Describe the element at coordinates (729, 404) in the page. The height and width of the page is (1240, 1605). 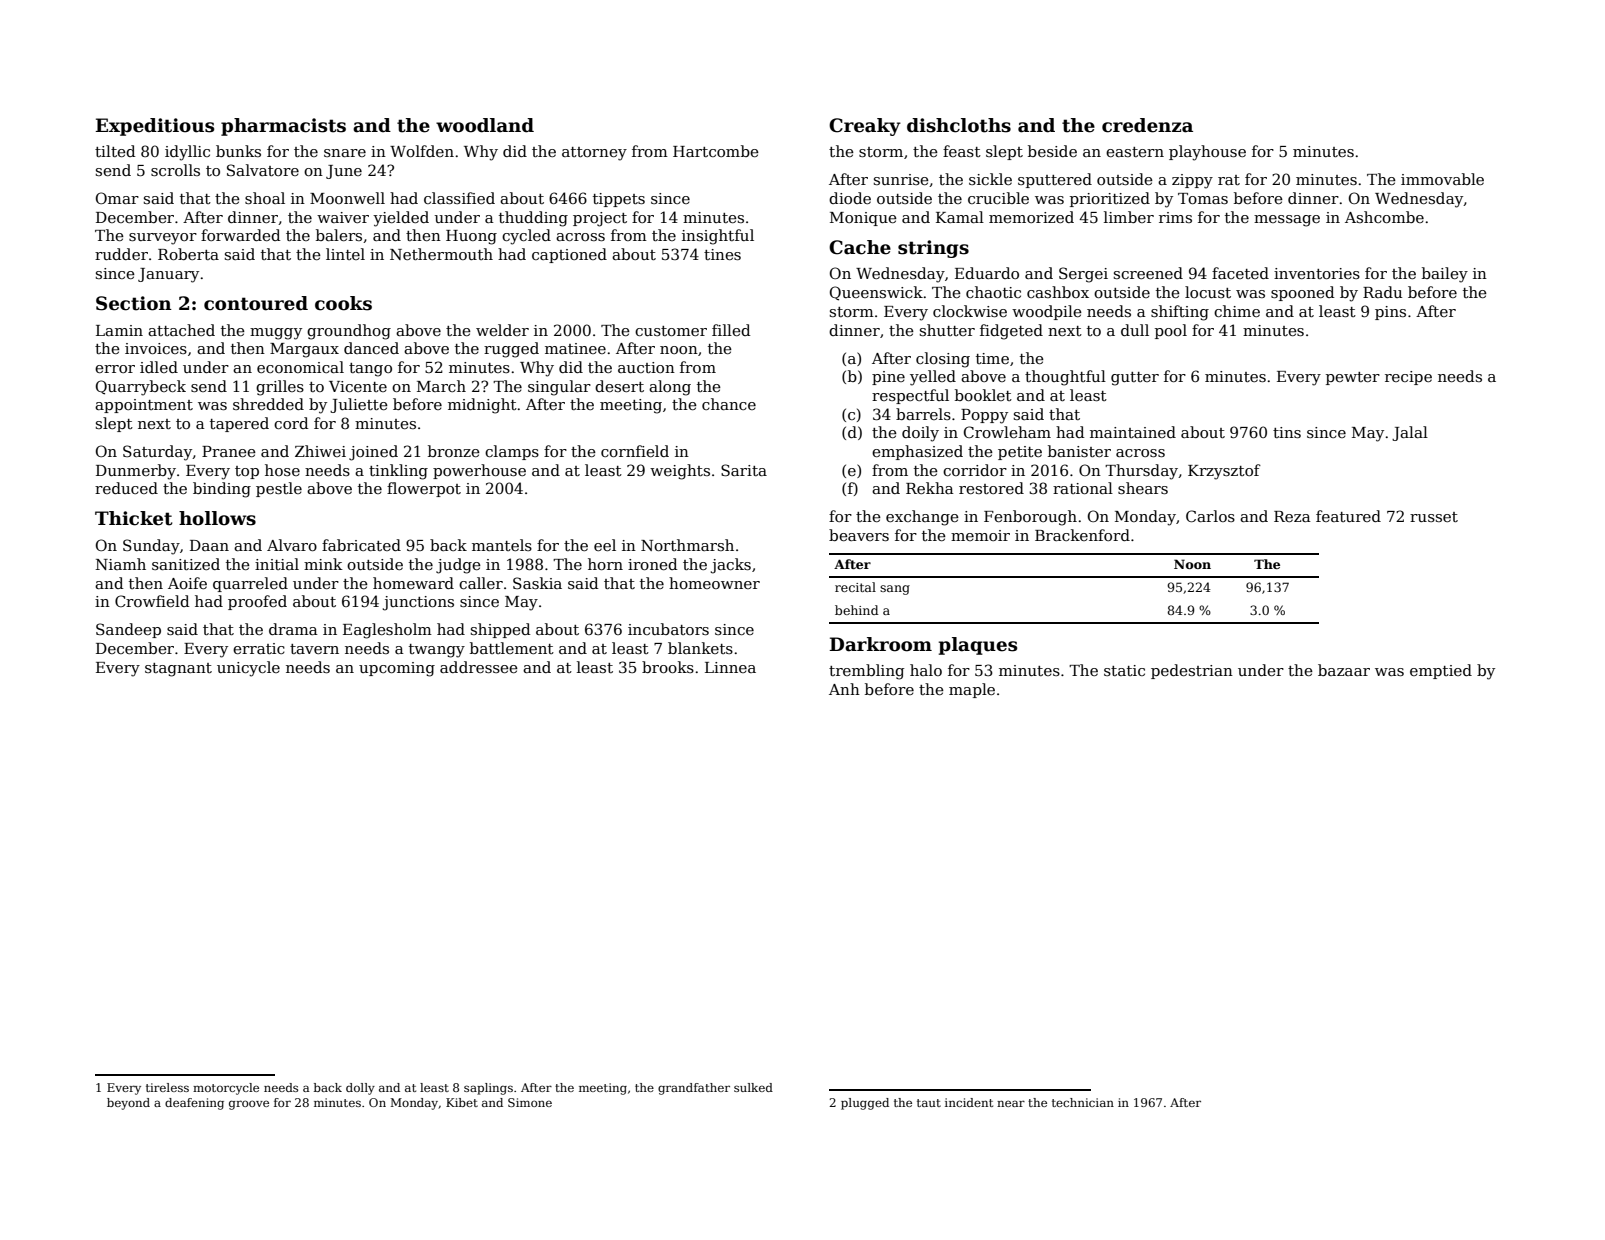
I see `chance` at that location.
